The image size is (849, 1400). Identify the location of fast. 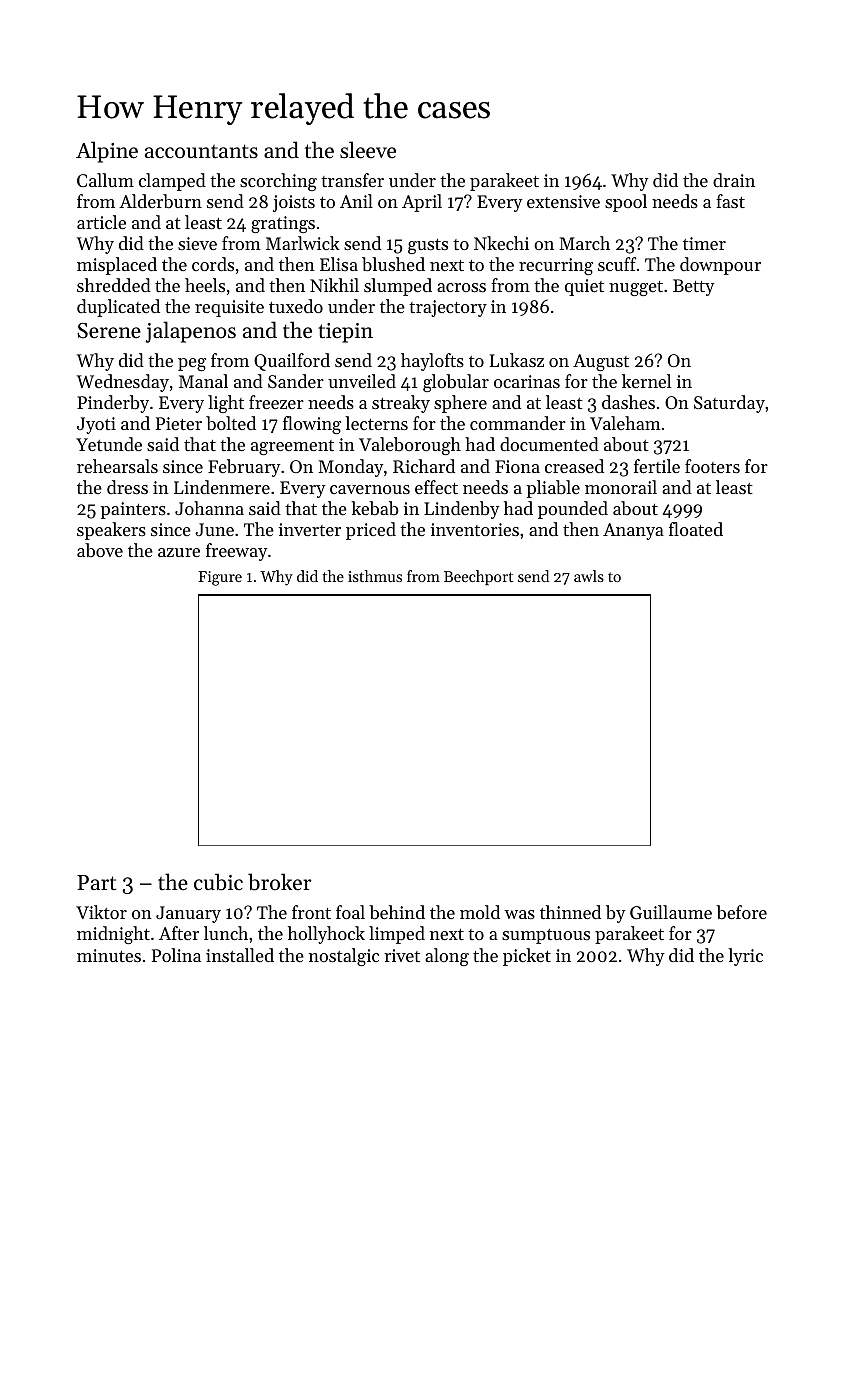
(730, 201).
